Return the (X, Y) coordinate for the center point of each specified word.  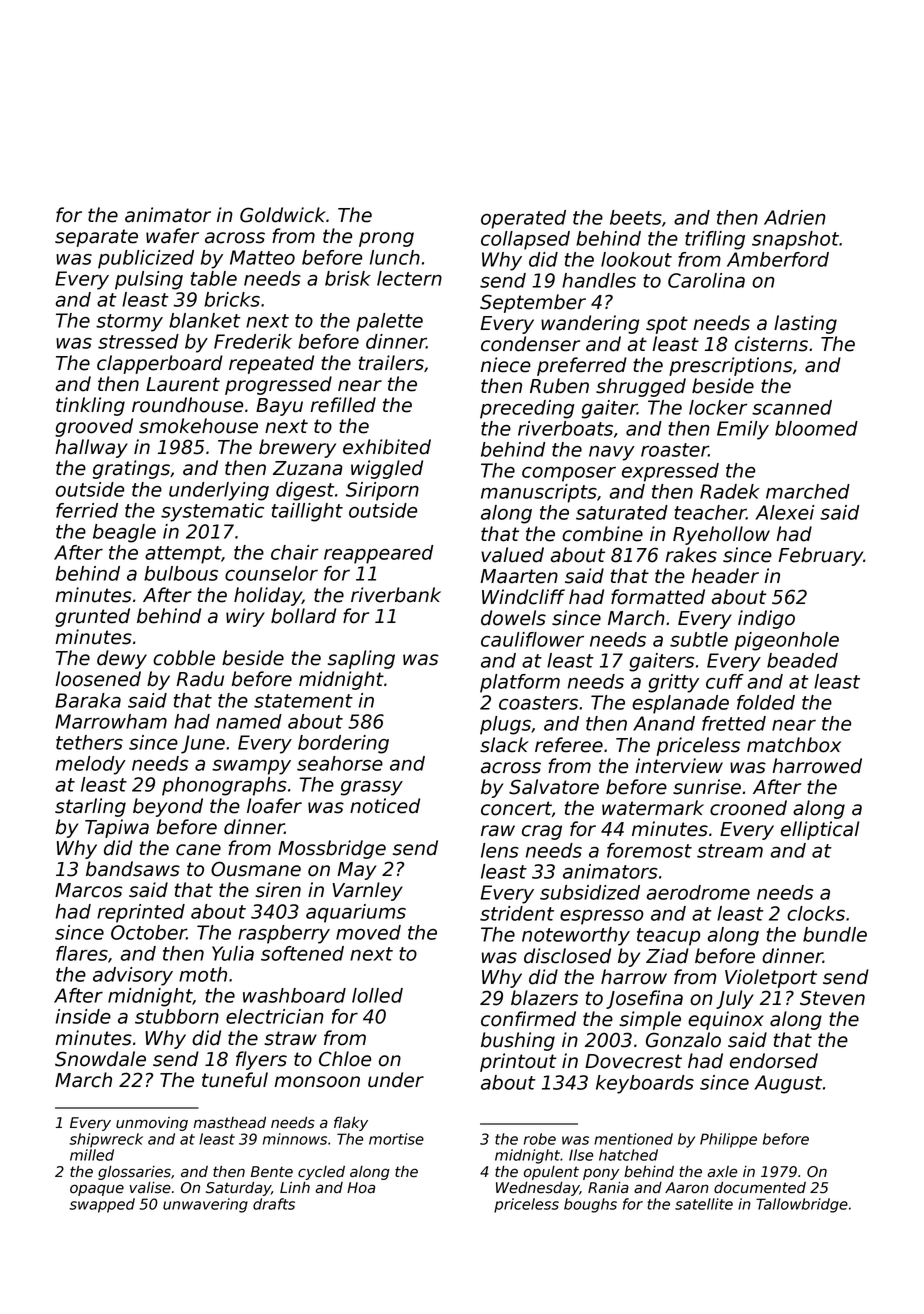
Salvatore (554, 787)
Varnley (367, 891)
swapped (102, 1205)
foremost (649, 850)
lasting (805, 324)
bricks (232, 299)
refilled (343, 405)
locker (718, 407)
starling (90, 807)
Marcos (89, 890)
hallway (91, 448)
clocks (816, 913)
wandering (590, 324)
